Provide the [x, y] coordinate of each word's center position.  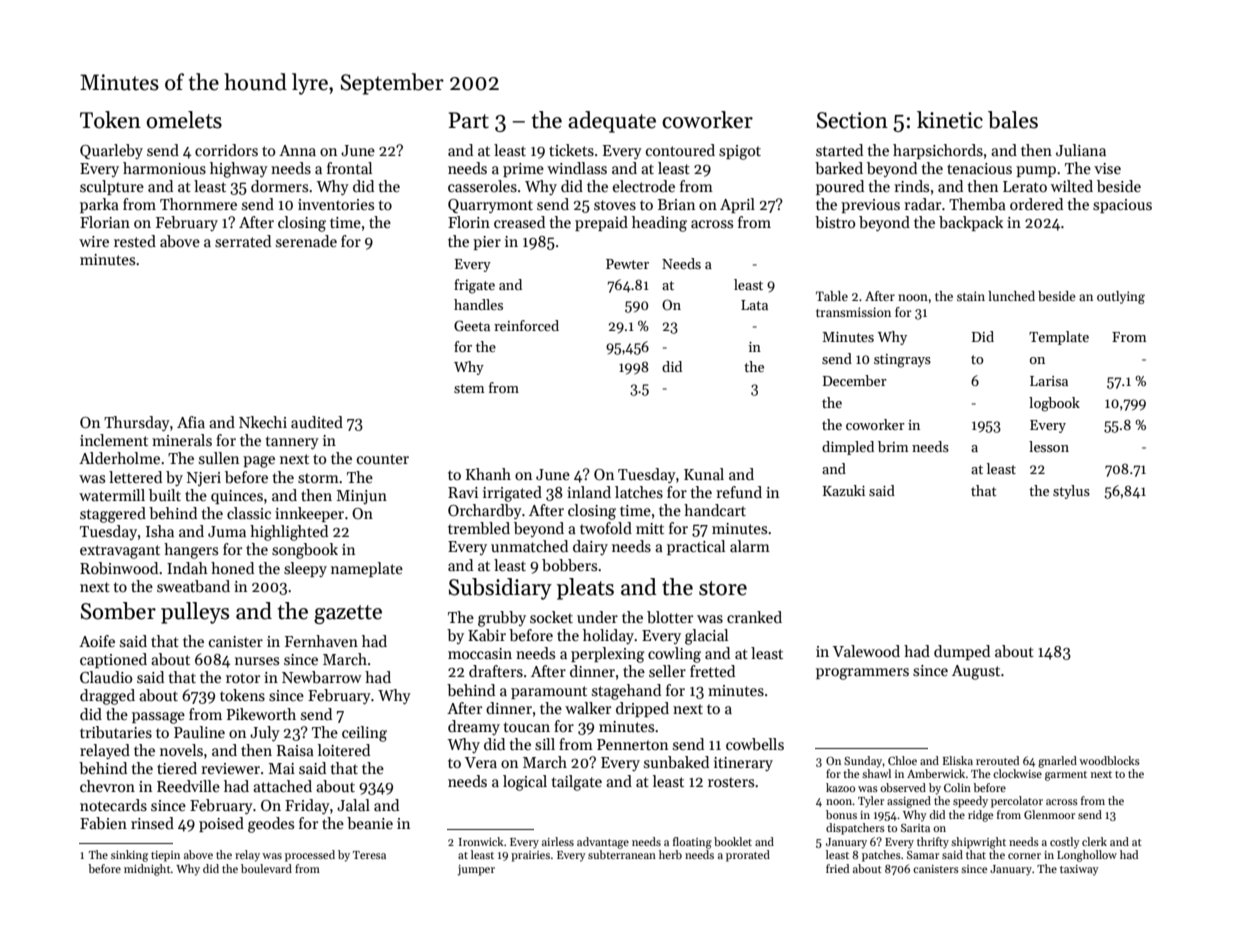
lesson [1049, 446]
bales [1013, 120]
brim [893, 446]
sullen [219, 458]
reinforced [526, 325]
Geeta [472, 325]
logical [525, 783]
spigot [740, 152]
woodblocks [1109, 760]
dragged [107, 697]
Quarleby [111, 151]
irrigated [512, 494]
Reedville [188, 786]
